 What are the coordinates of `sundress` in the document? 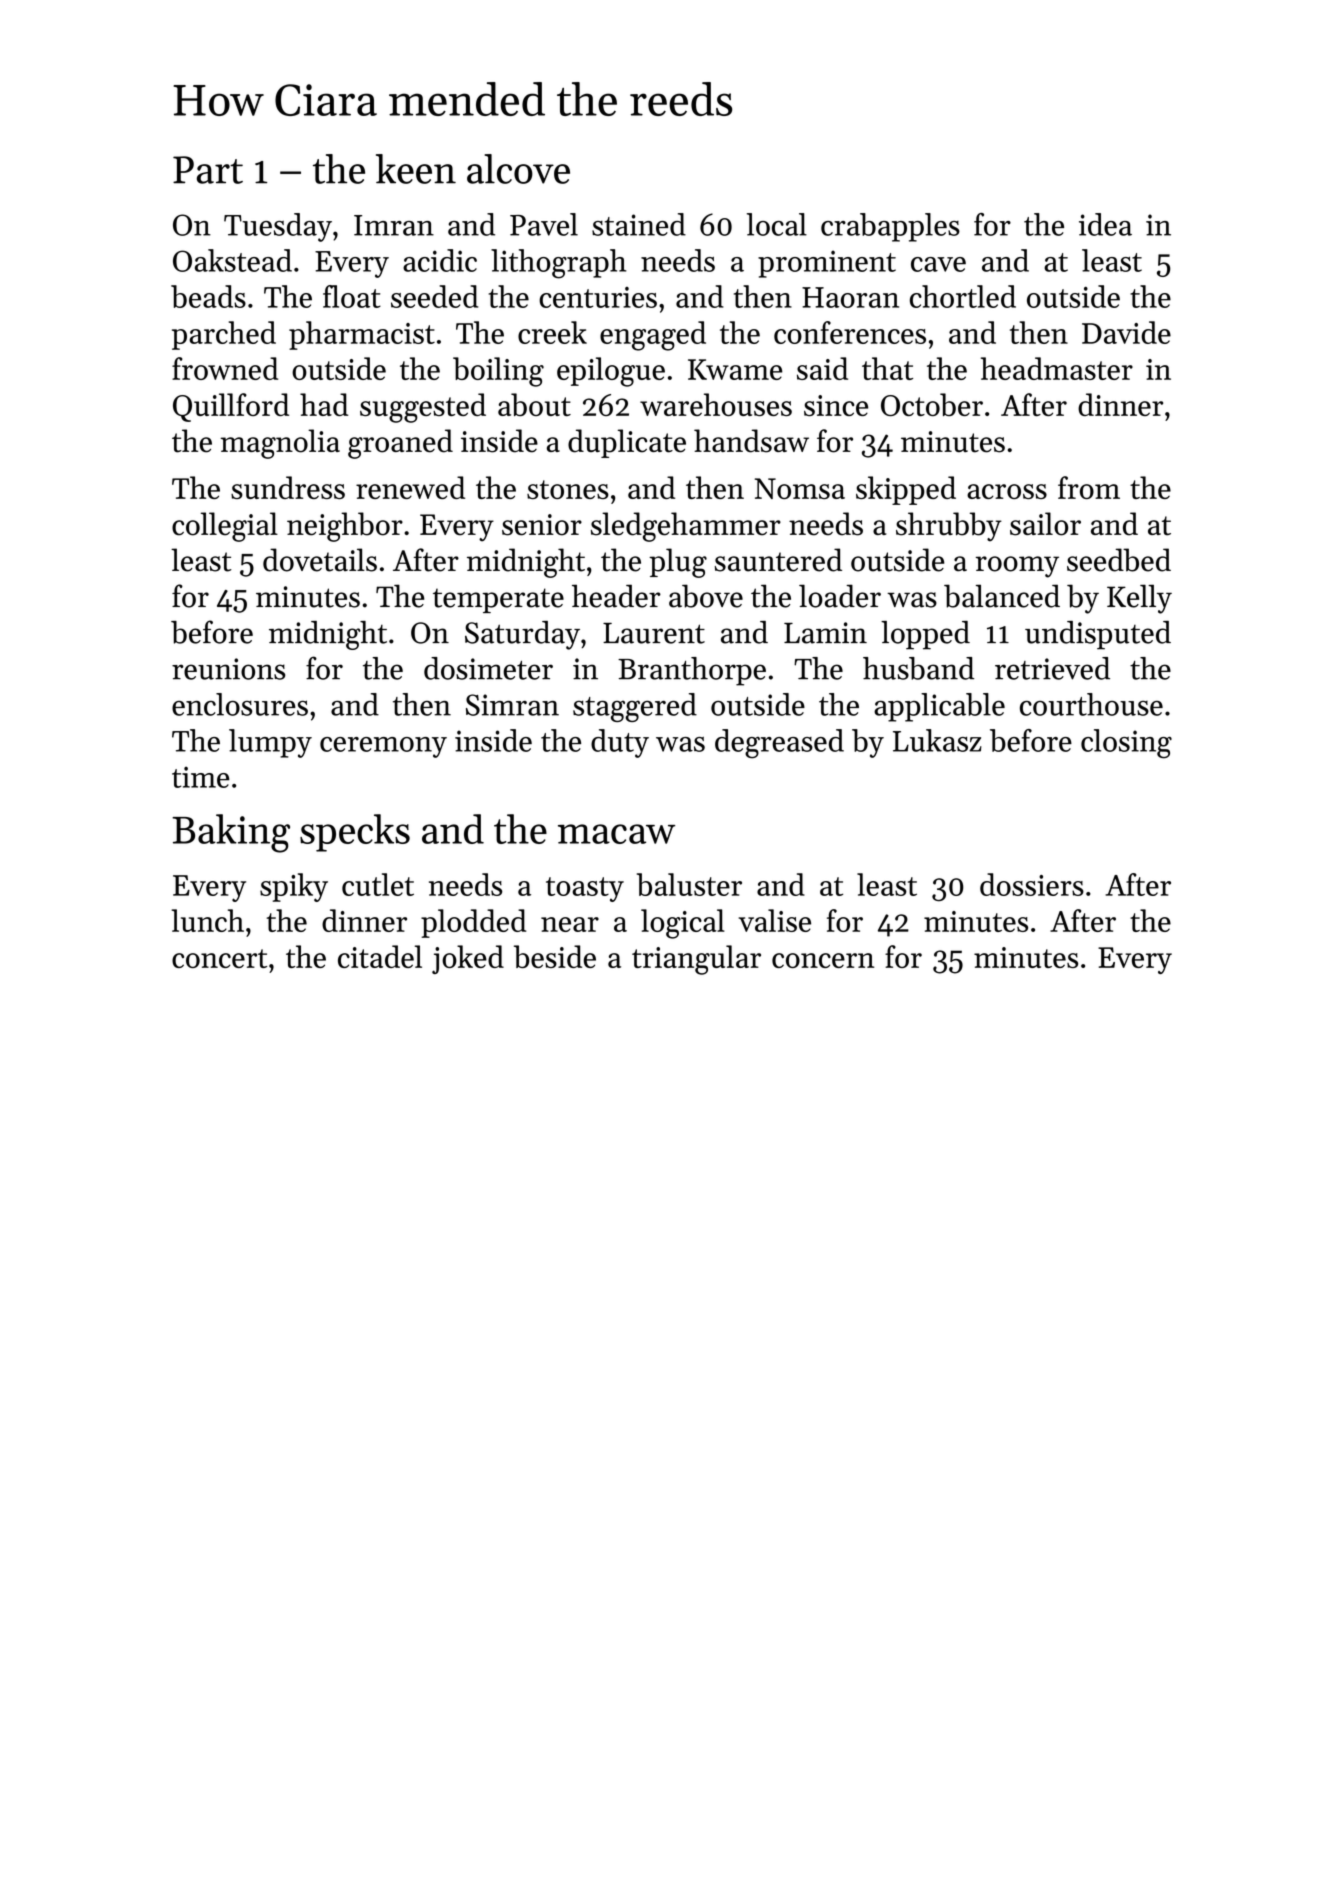 It's located at (288, 487).
